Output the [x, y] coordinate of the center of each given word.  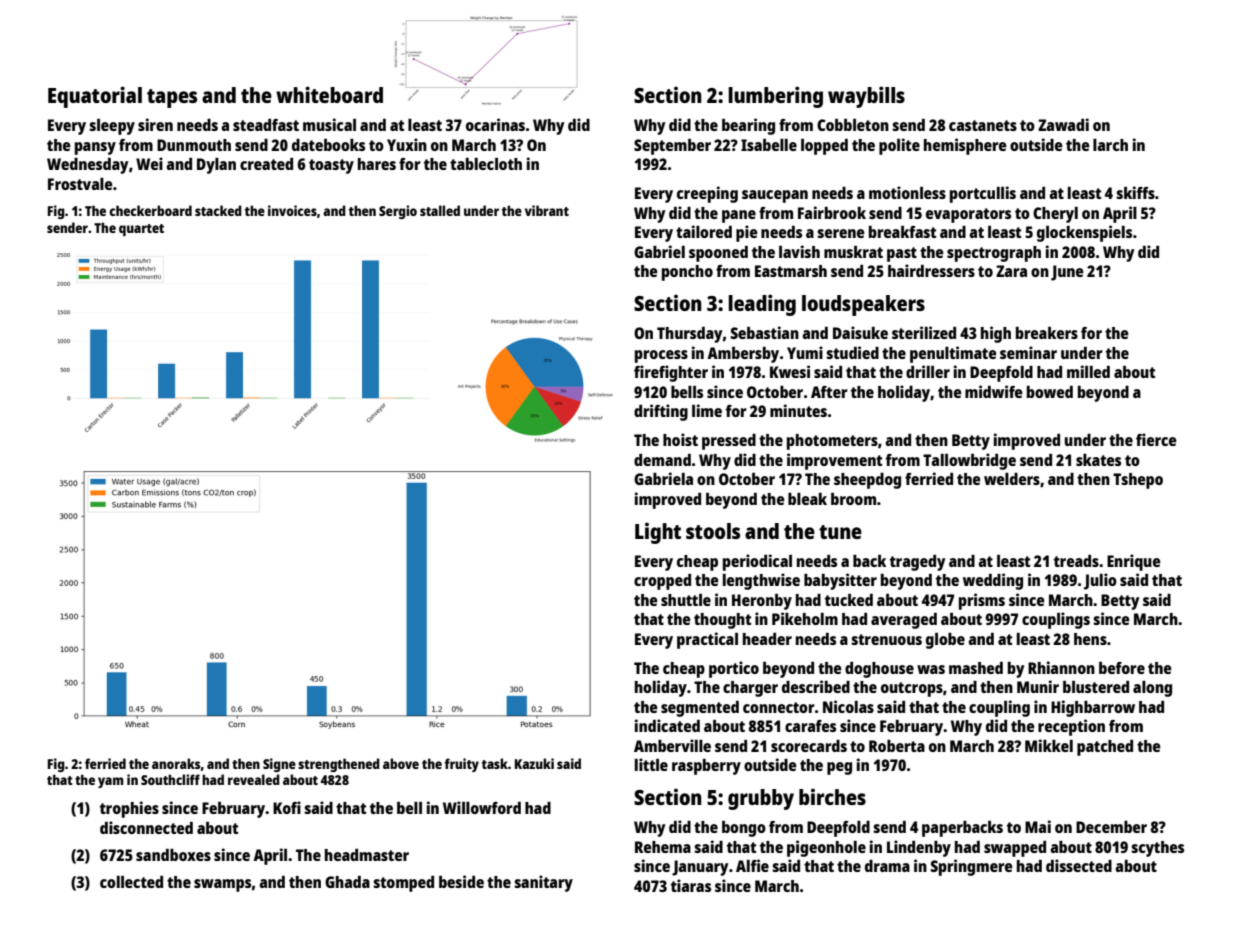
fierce [1156, 439]
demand [662, 460]
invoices [292, 210]
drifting [661, 412]
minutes [798, 410]
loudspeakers [863, 305]
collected [131, 882]
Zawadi [1063, 124]
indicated [667, 725]
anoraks [176, 763]
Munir [1038, 686]
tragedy [917, 563]
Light [658, 533]
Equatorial [95, 97]
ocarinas [495, 124]
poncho [687, 273]
